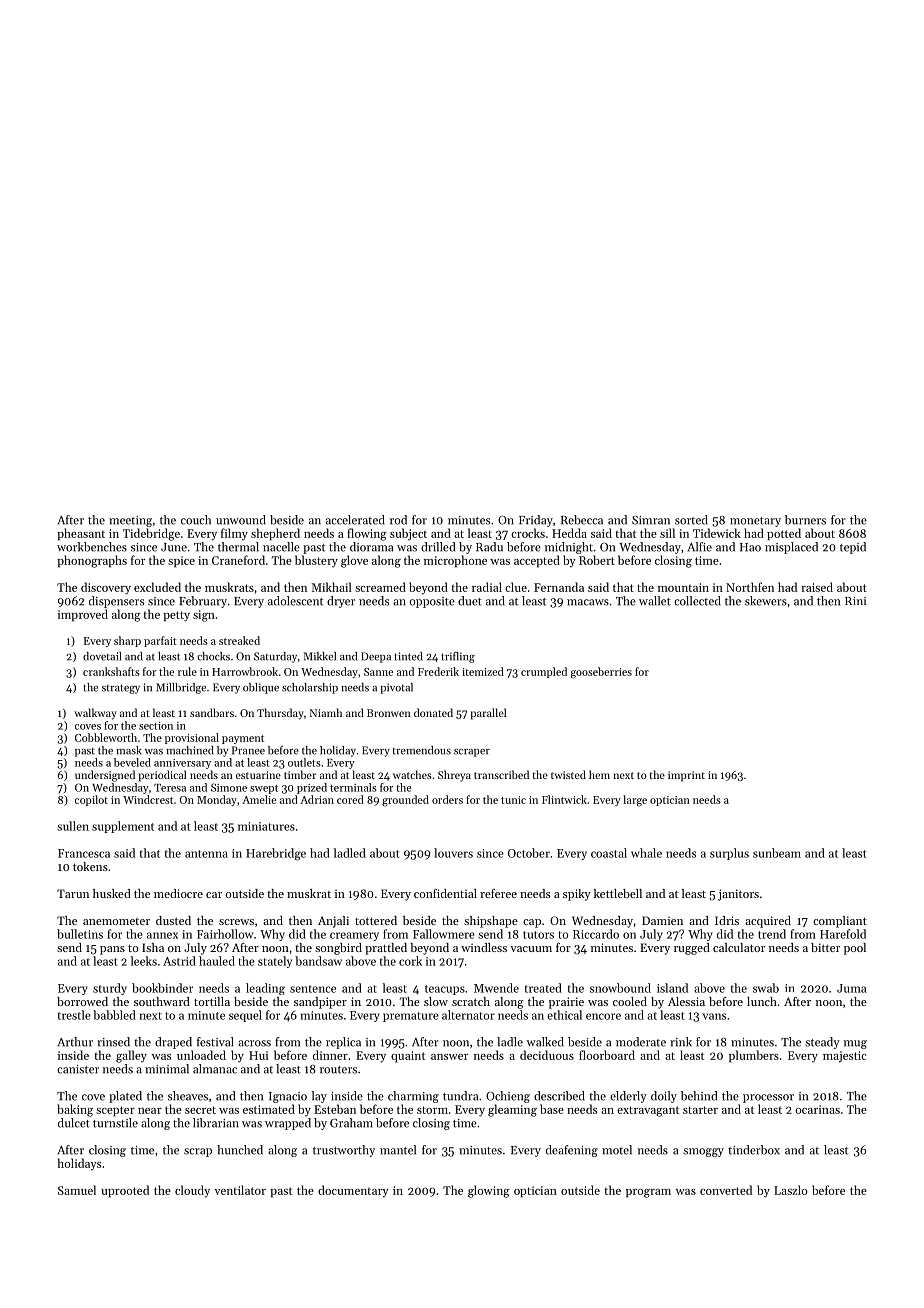 This image has height=1308, width=924. Describe the element at coordinates (791, 548) in the image. I see `misplaced` at that location.
